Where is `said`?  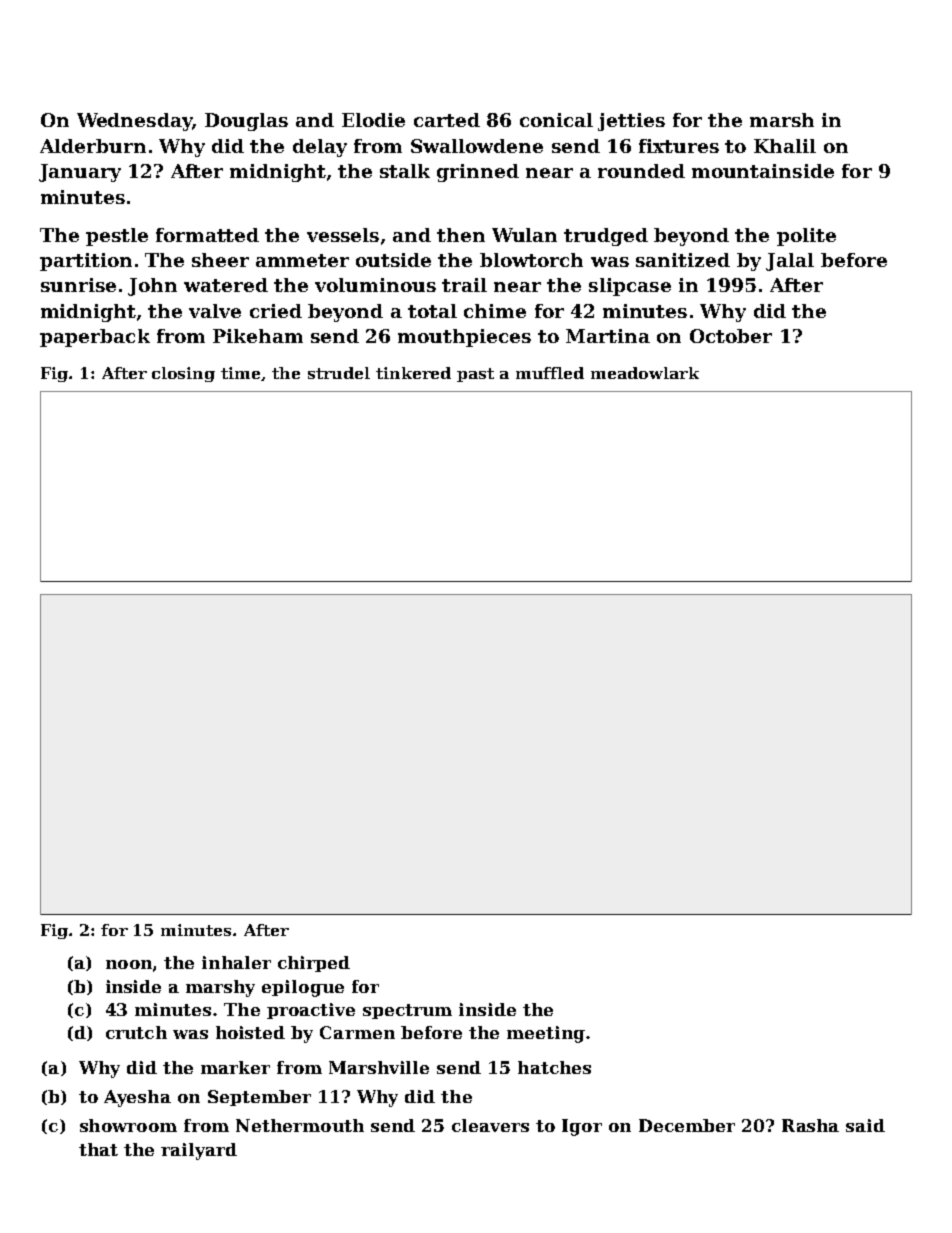
said is located at coordinates (865, 1125).
